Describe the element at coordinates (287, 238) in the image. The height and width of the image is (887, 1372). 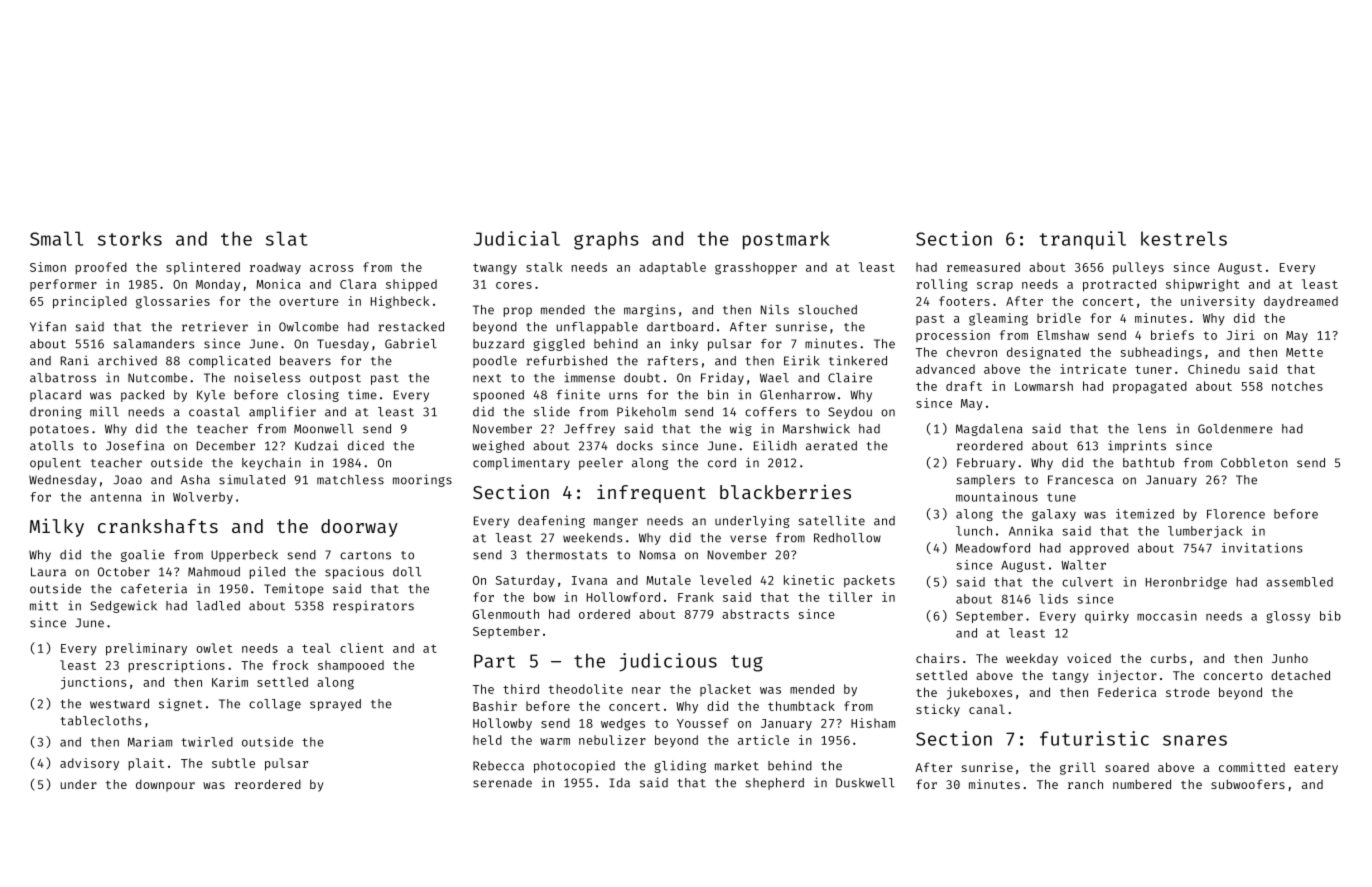
I see `slat` at that location.
